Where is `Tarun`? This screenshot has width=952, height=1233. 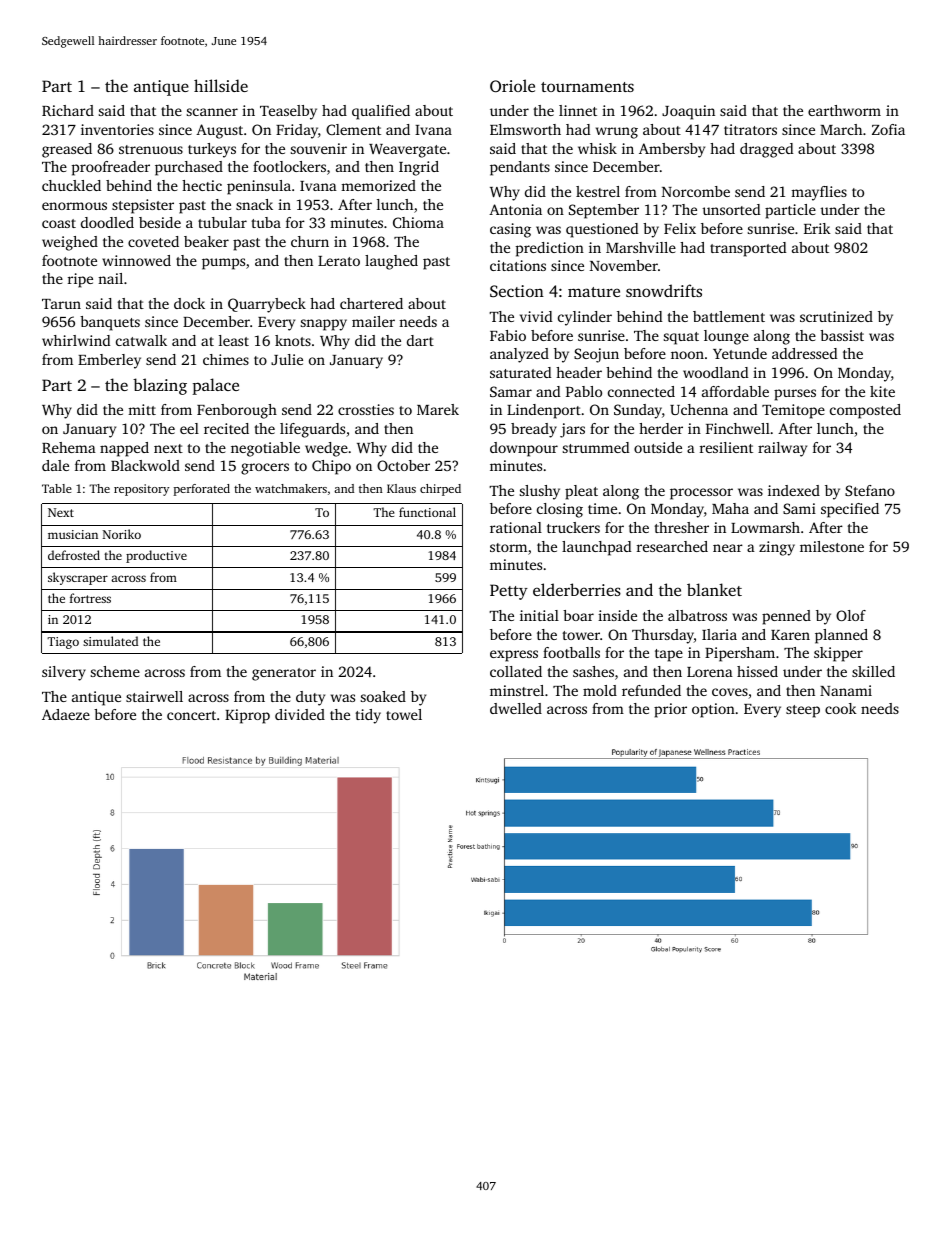
Tarun is located at coordinates (61, 304).
